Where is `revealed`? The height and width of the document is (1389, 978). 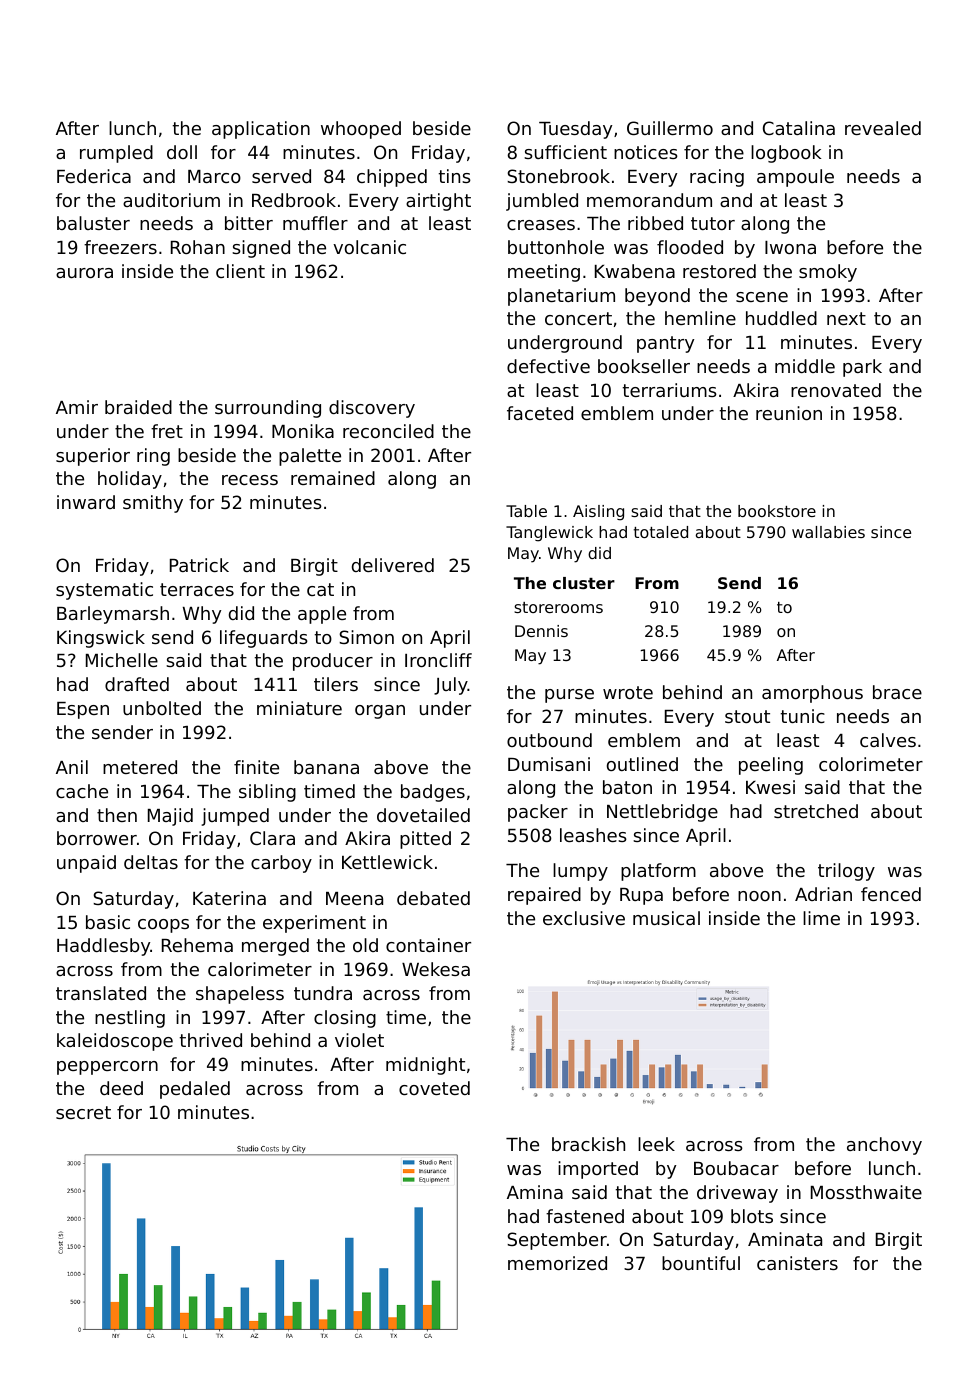
revealed is located at coordinates (883, 128).
